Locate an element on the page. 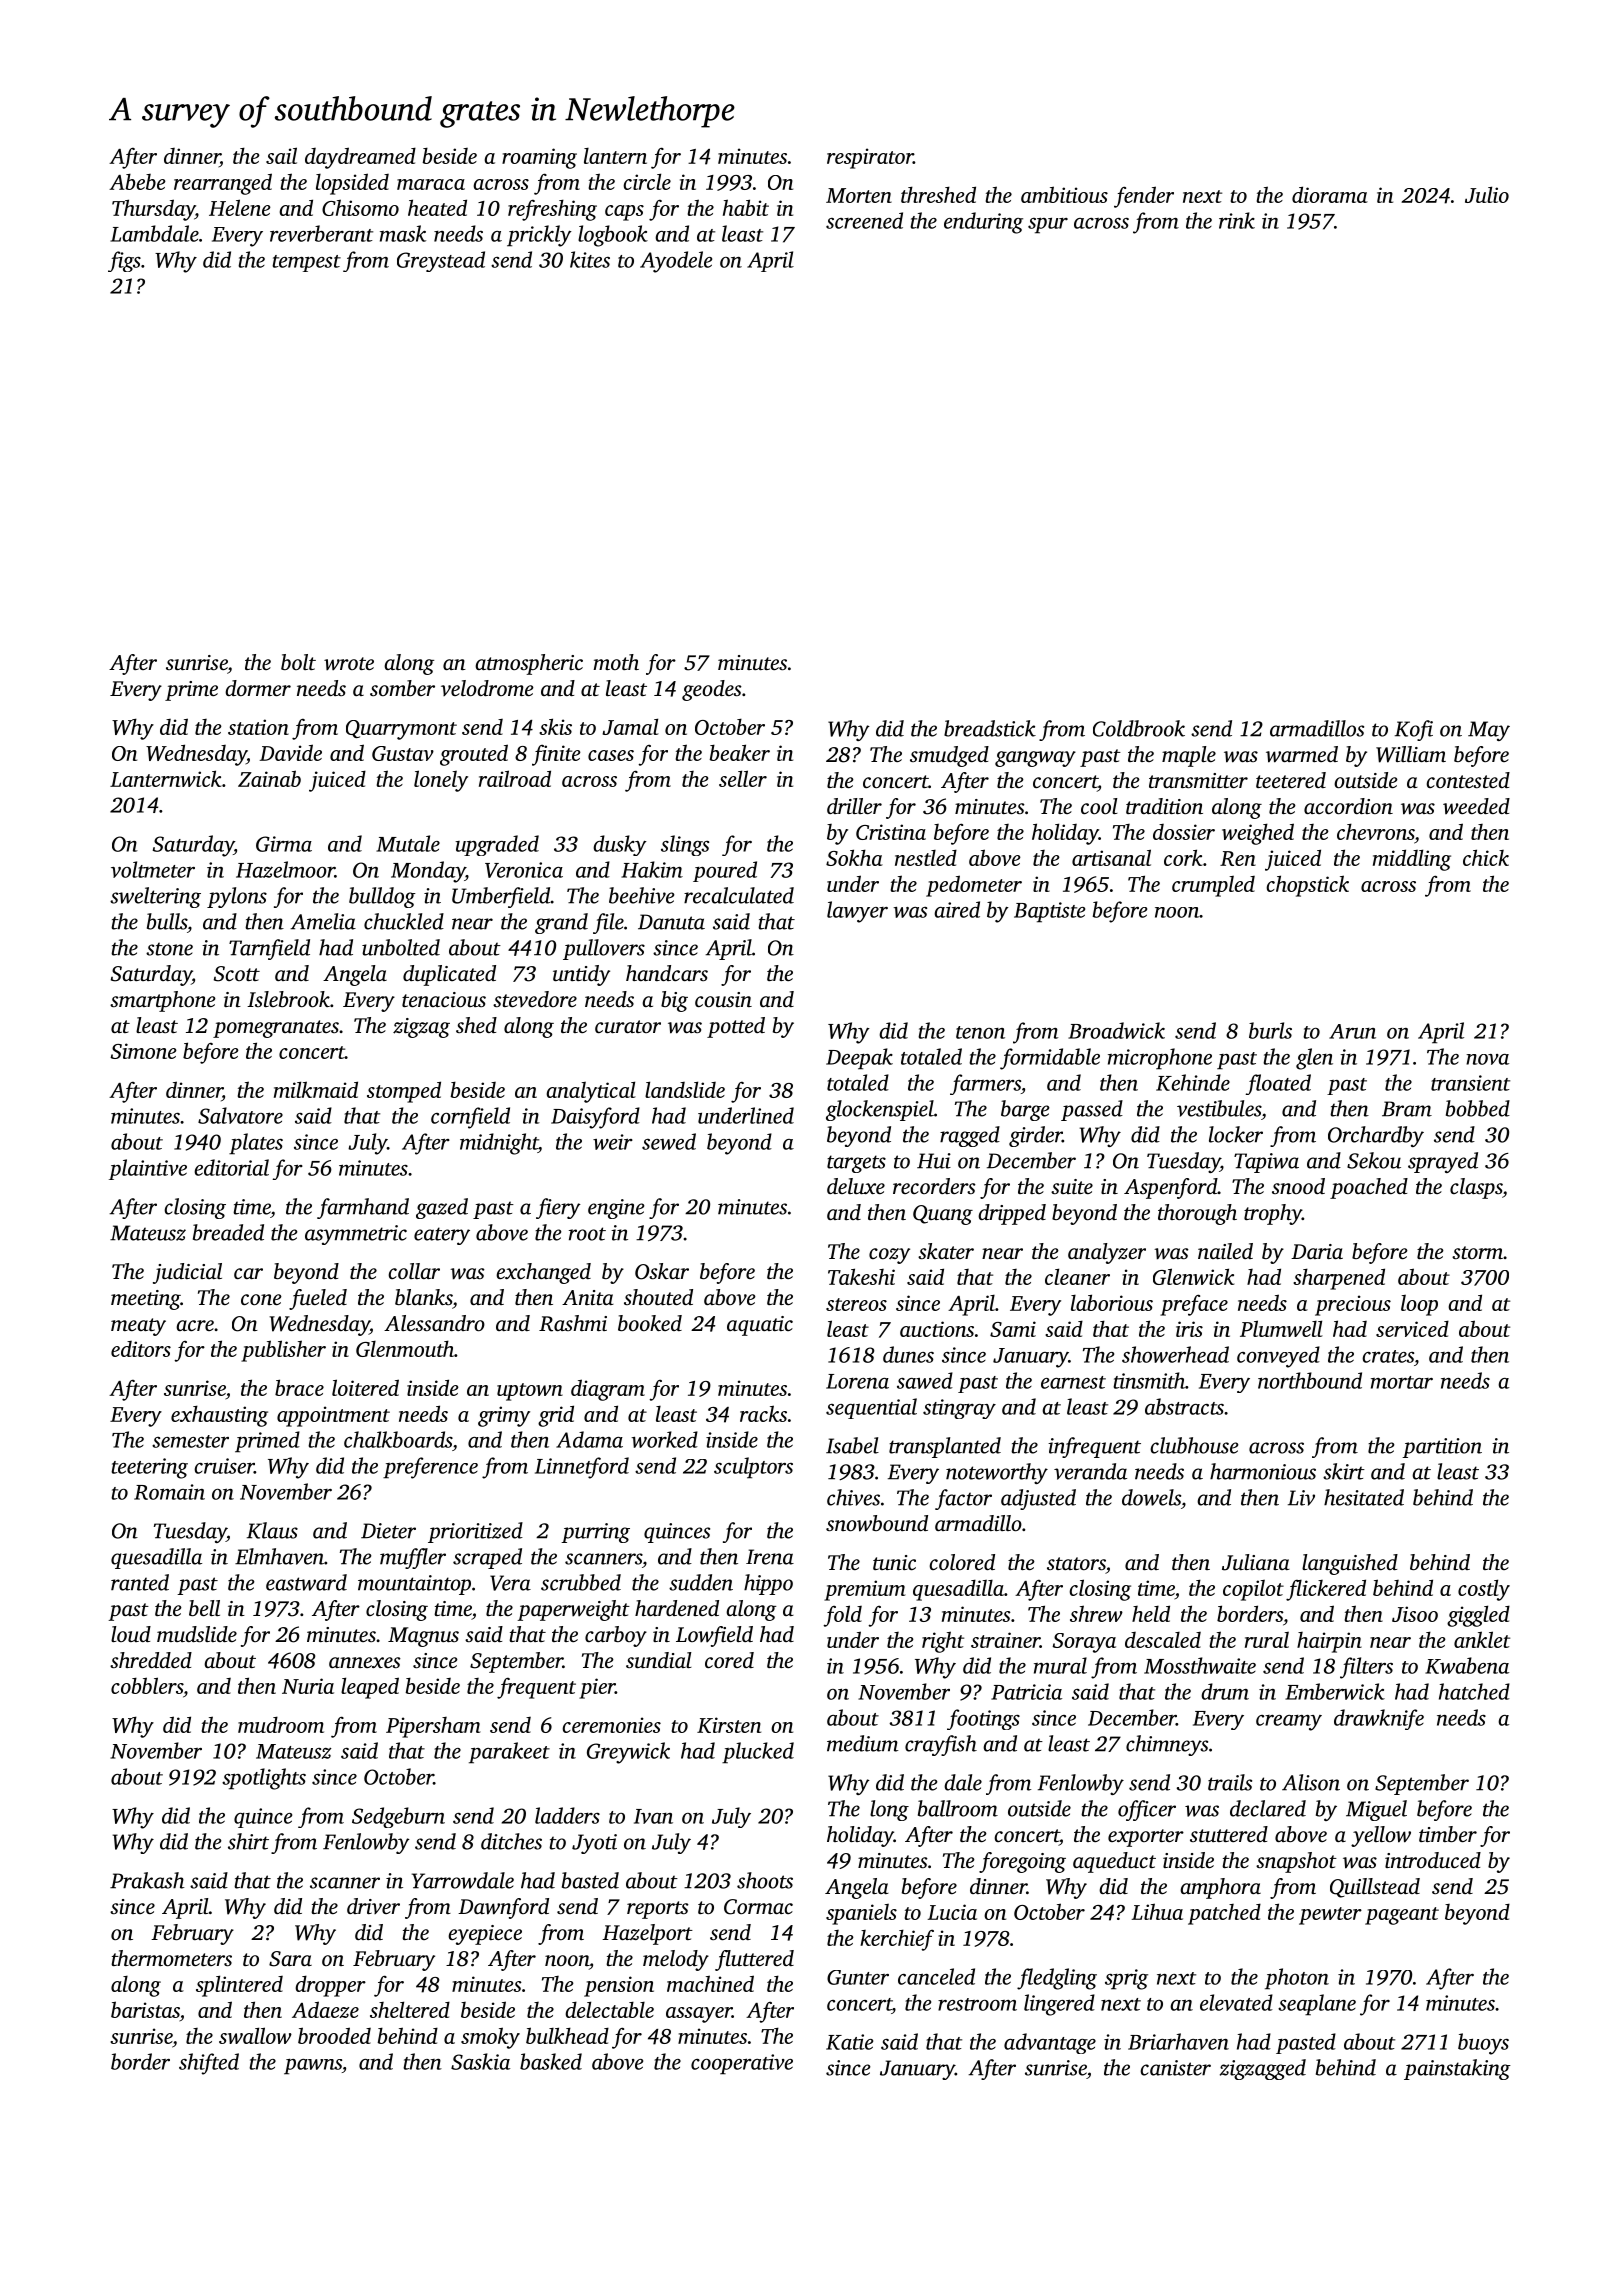 This document has height=2292, width=1620. big is located at coordinates (674, 1001).
